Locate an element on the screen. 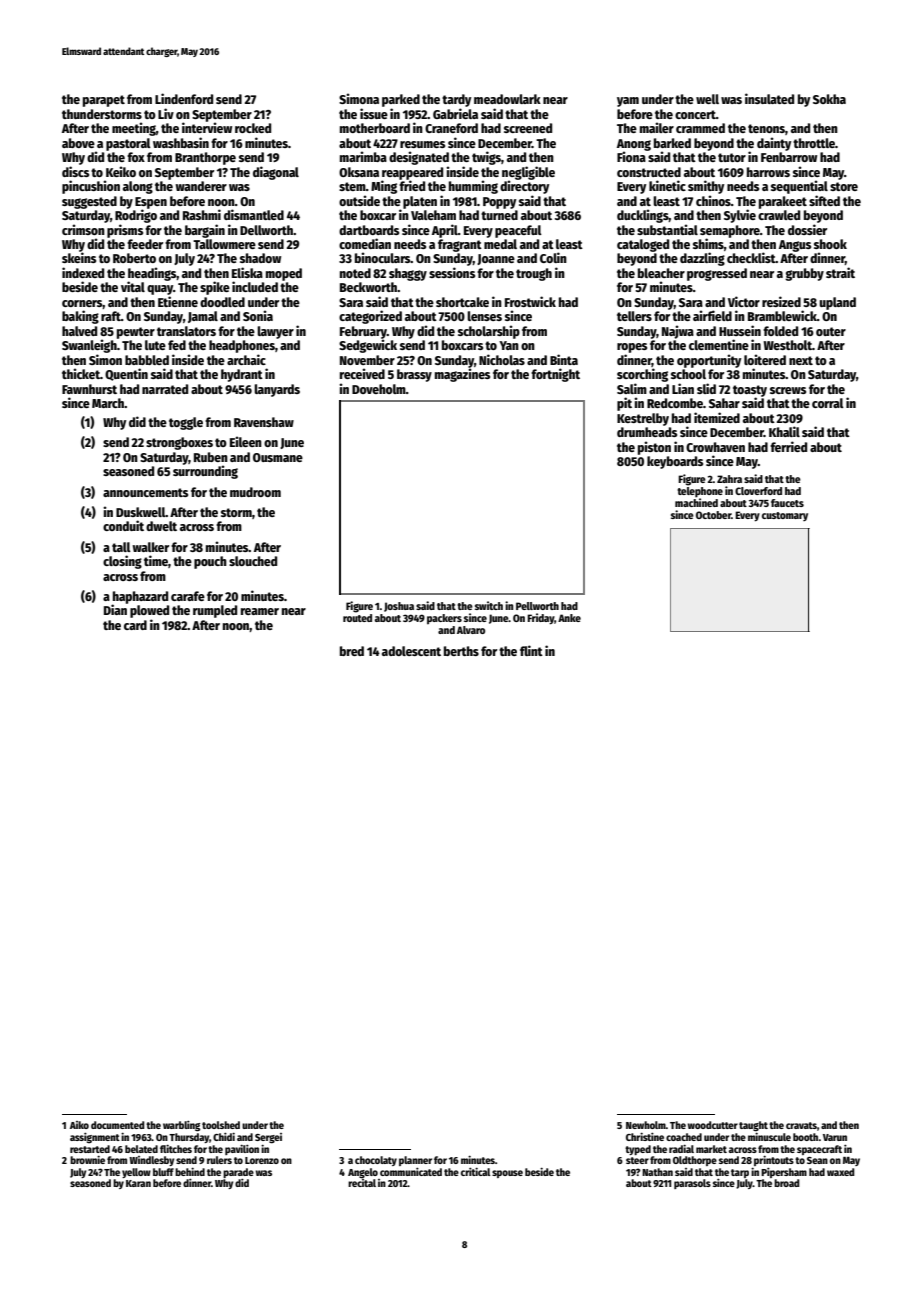  Doveholm is located at coordinates (379, 389).
